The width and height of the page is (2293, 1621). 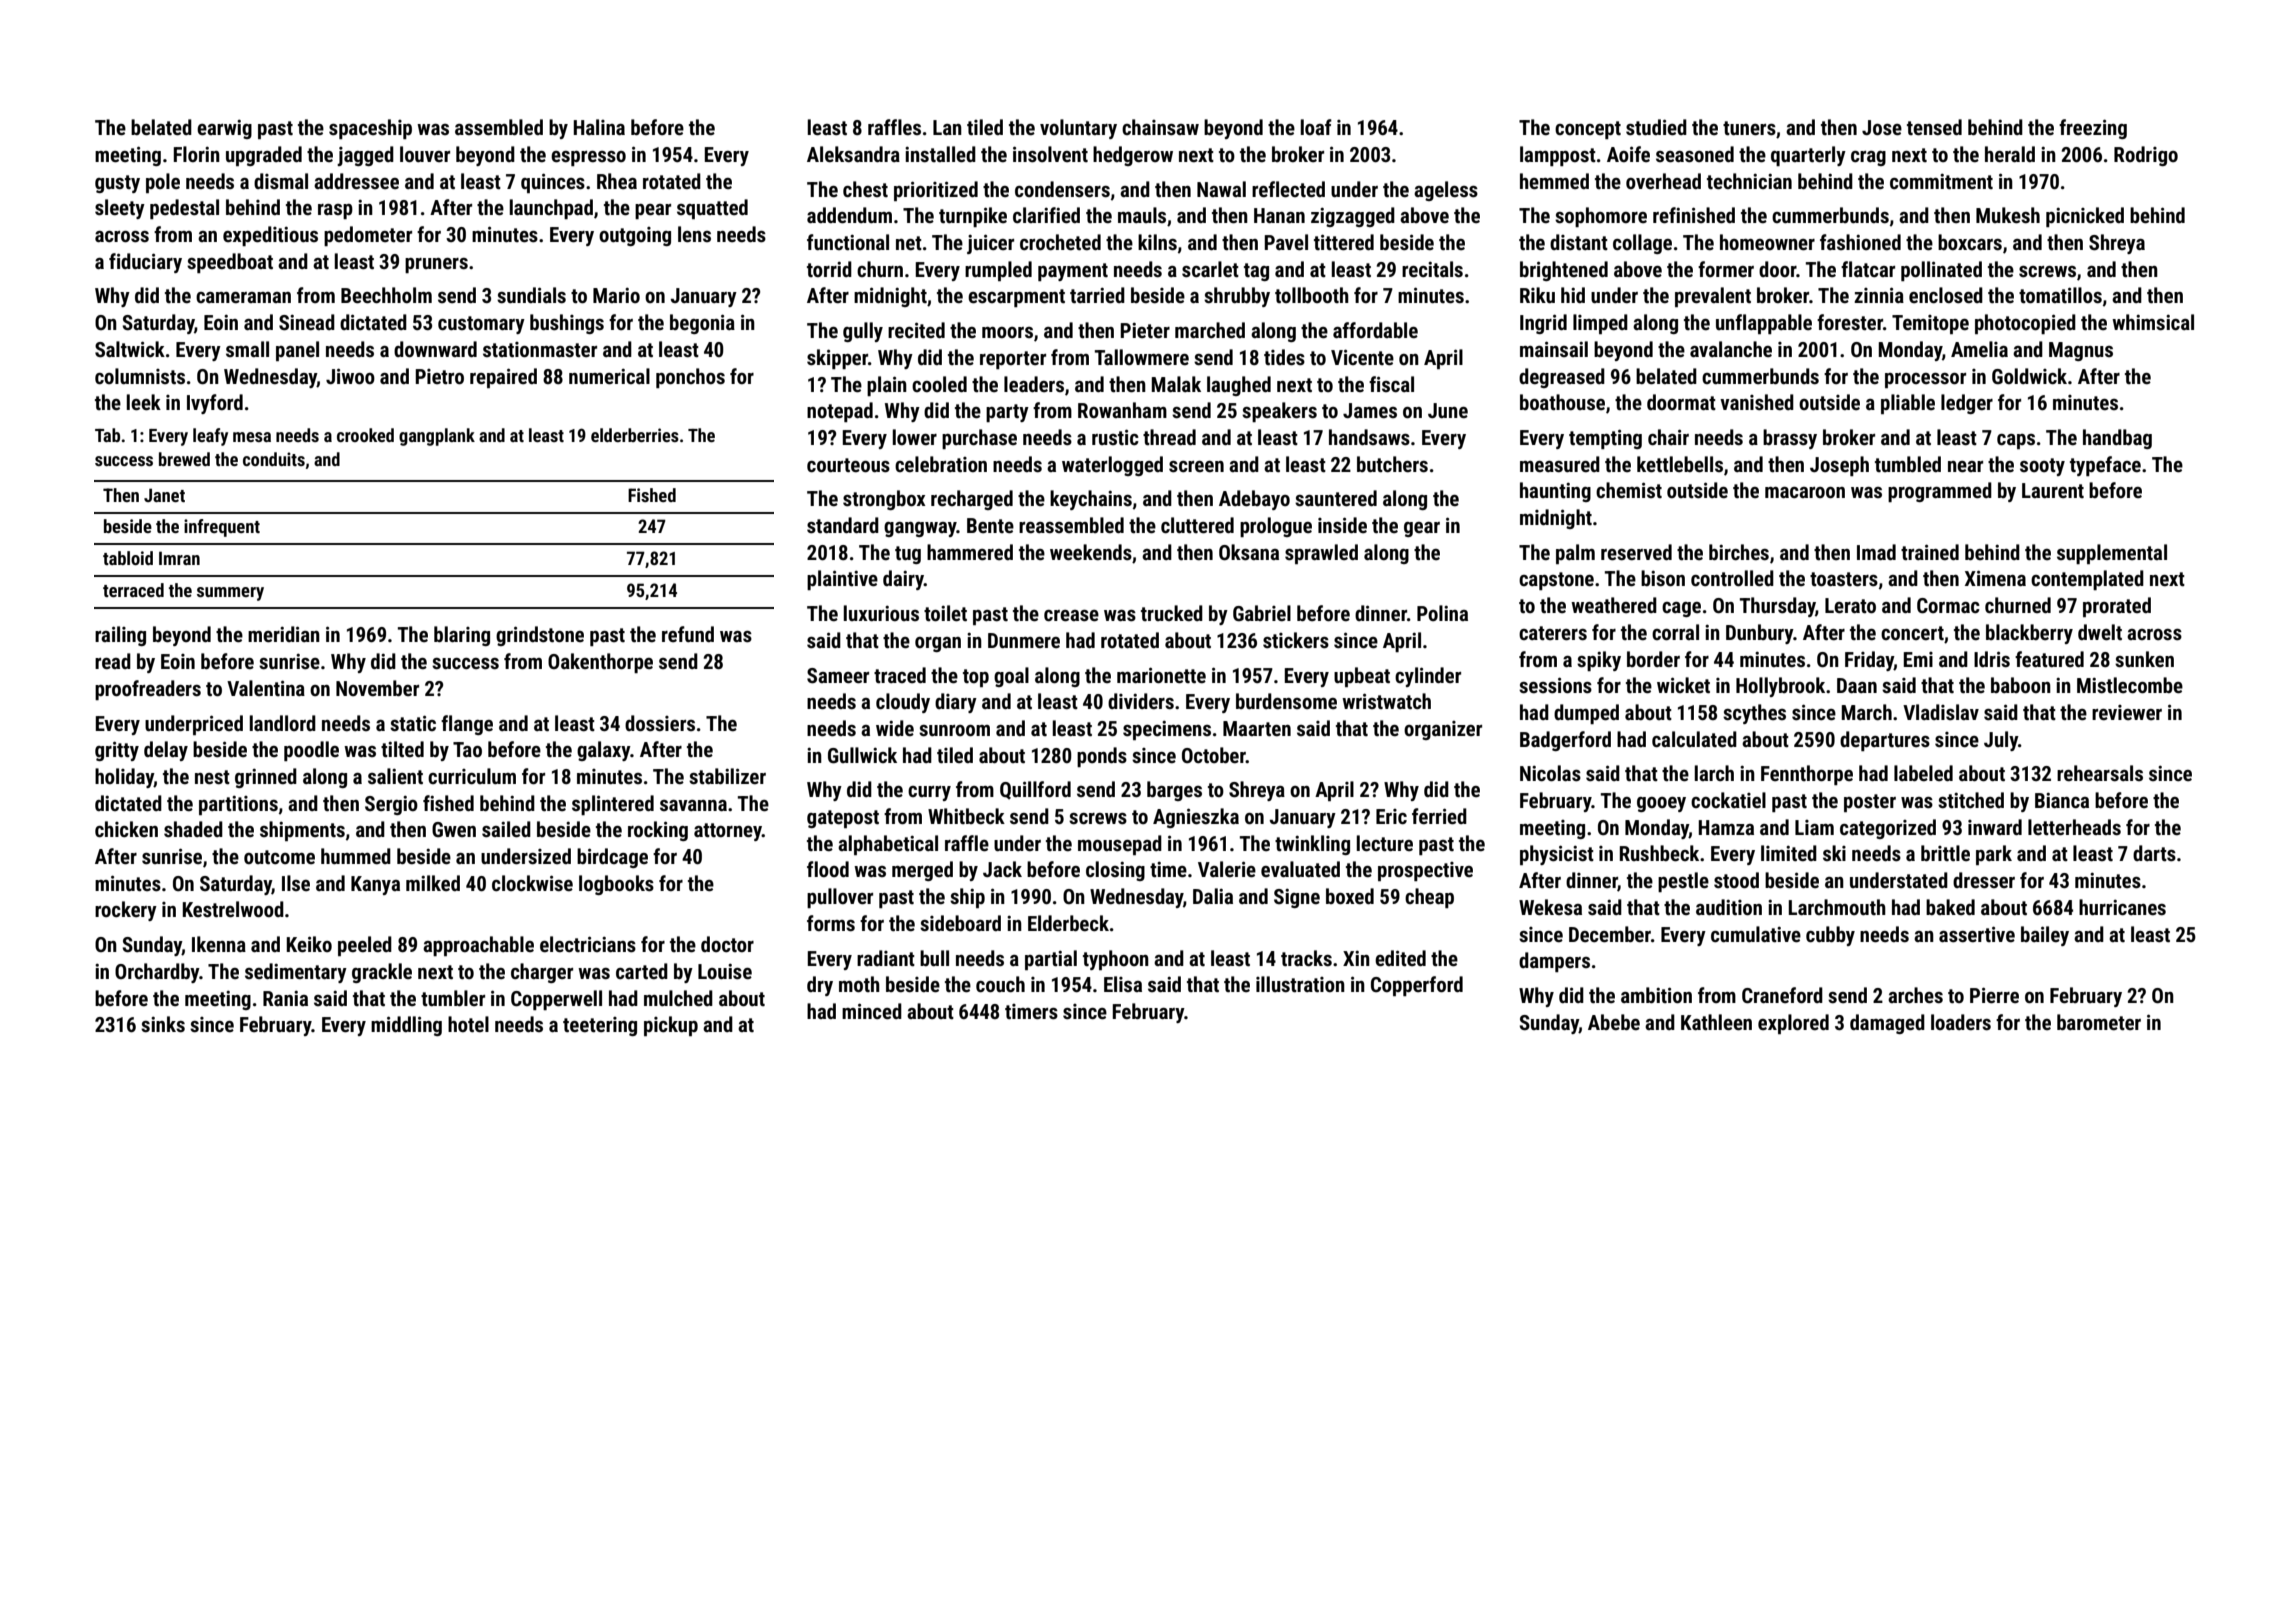 I want to click on prorated, so click(x=2117, y=607).
